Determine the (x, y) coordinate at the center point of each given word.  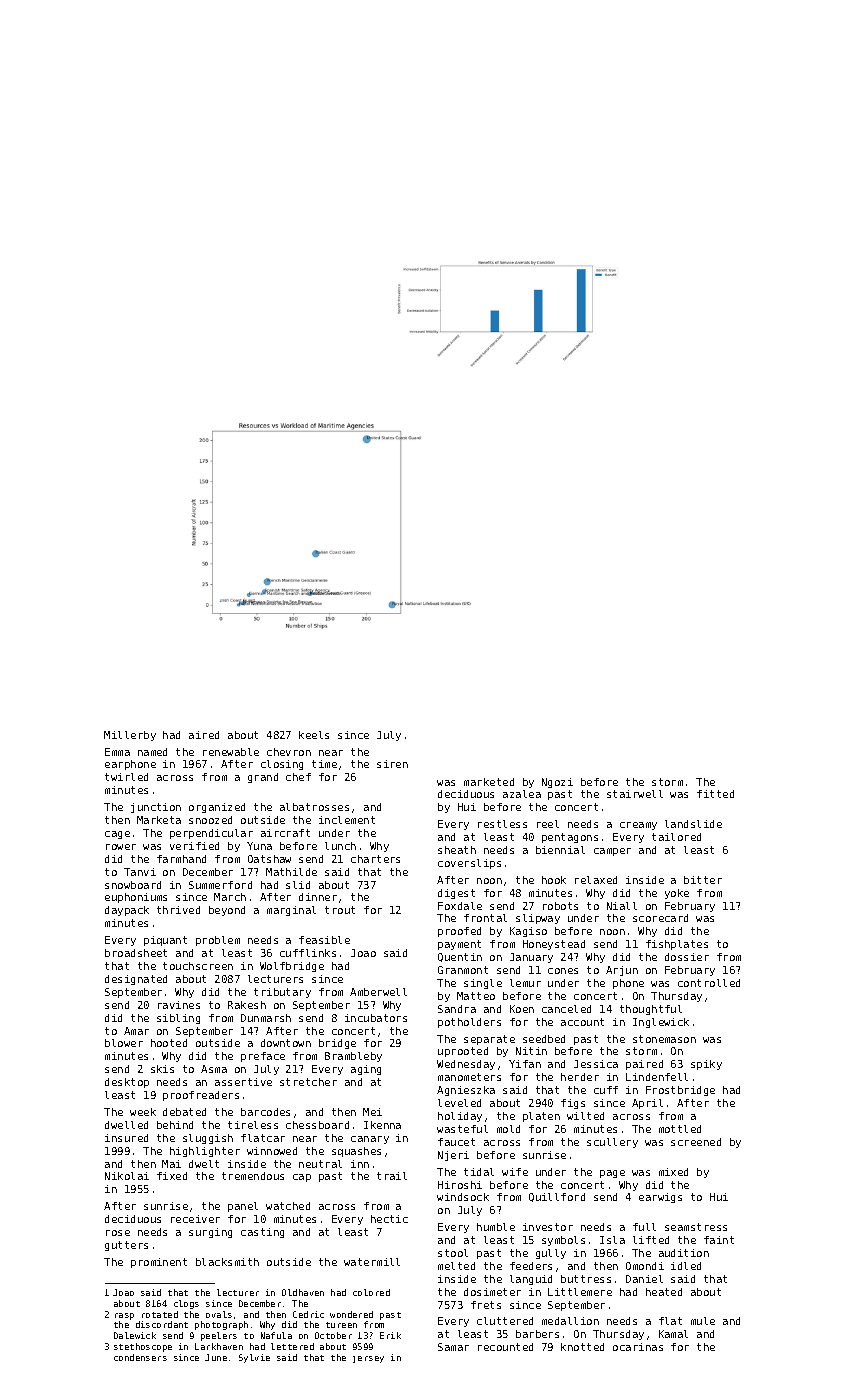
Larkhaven (219, 1346)
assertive (243, 1082)
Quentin (460, 957)
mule (703, 1321)
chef (298, 777)
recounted (505, 1347)
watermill (372, 1262)
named (152, 752)
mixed (673, 1172)
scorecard (660, 918)
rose (118, 1233)
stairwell (635, 794)
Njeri (453, 1156)
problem (218, 941)
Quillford (557, 1197)
